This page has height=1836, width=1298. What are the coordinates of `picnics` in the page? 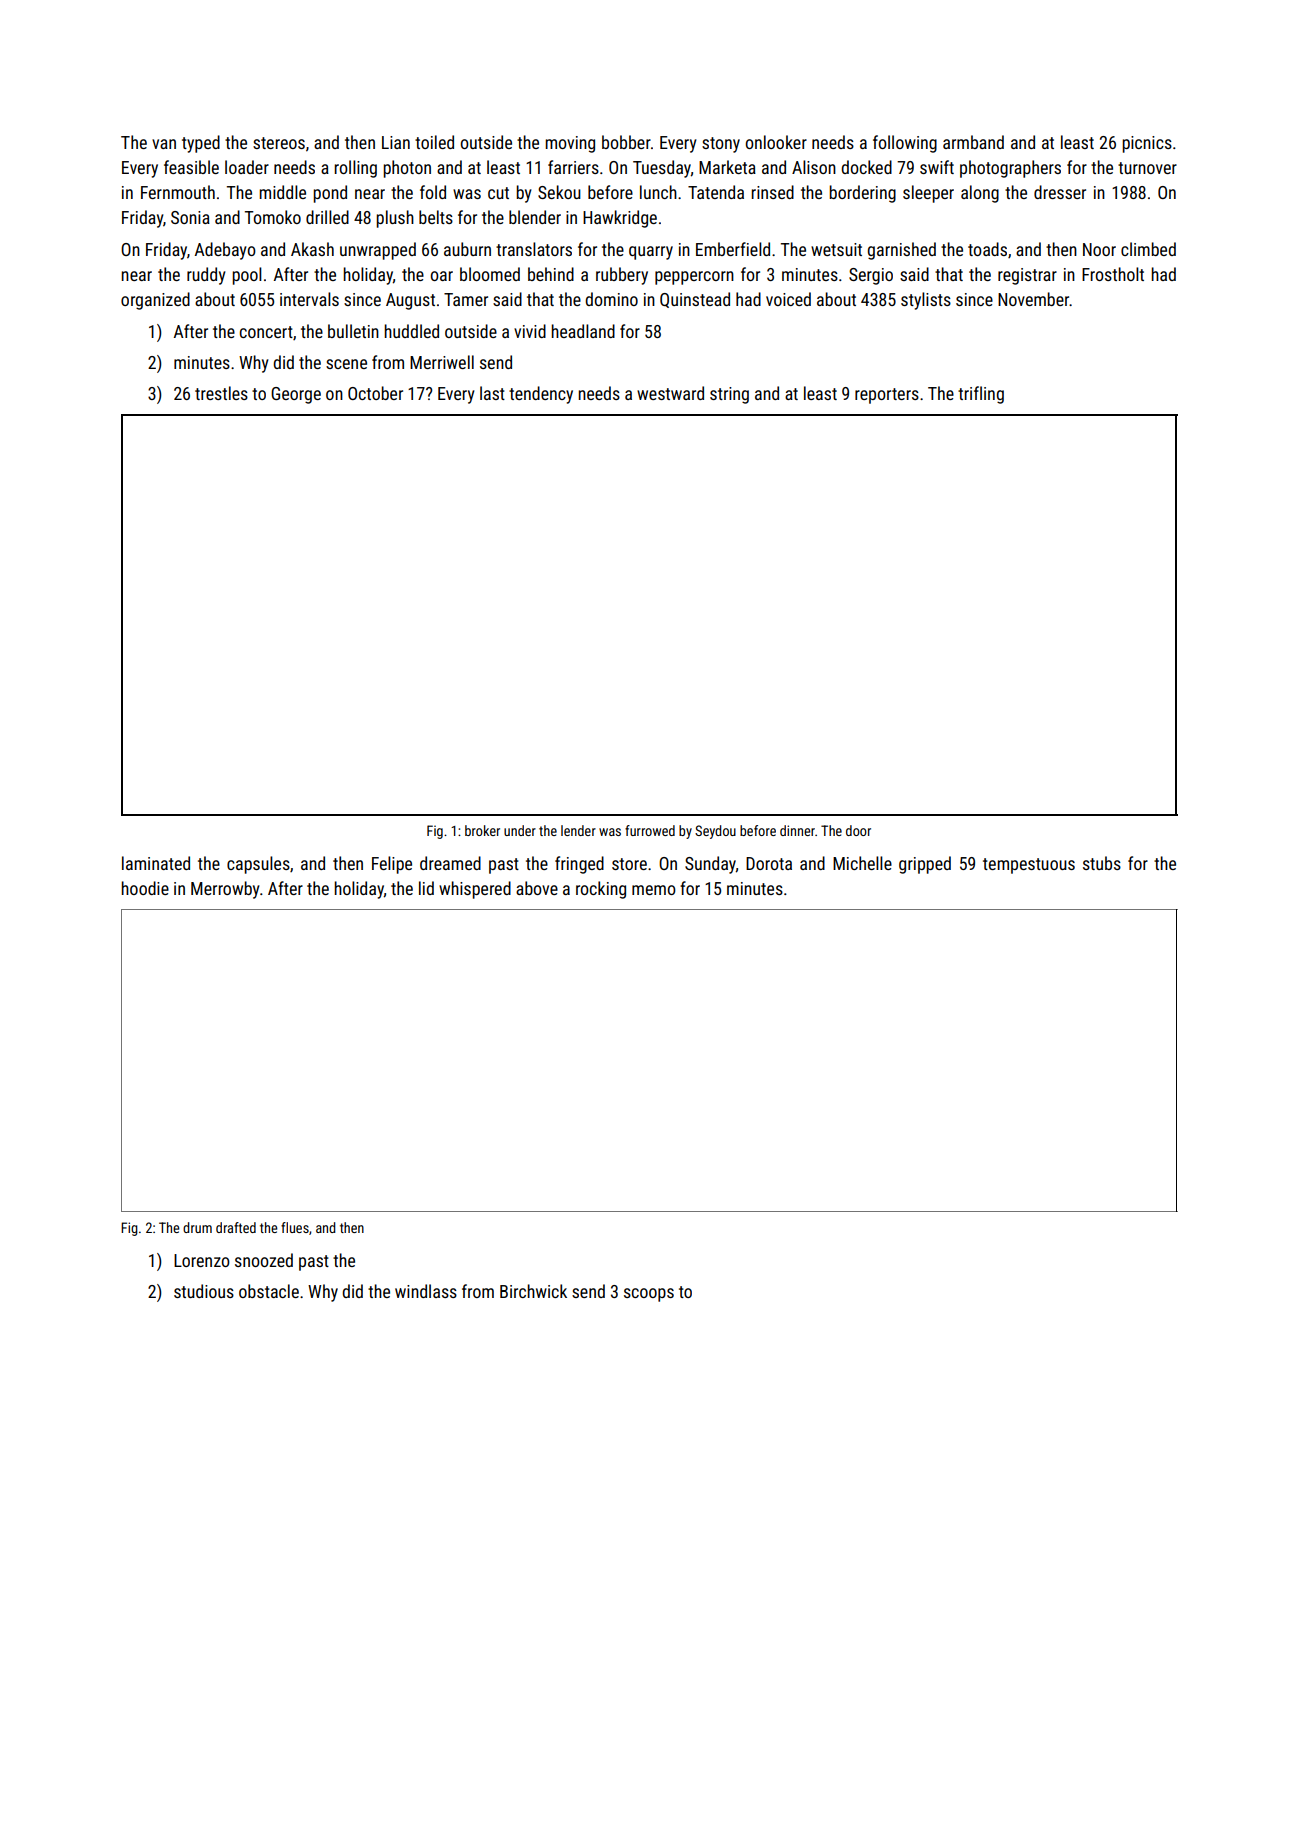 It's located at (1147, 144).
